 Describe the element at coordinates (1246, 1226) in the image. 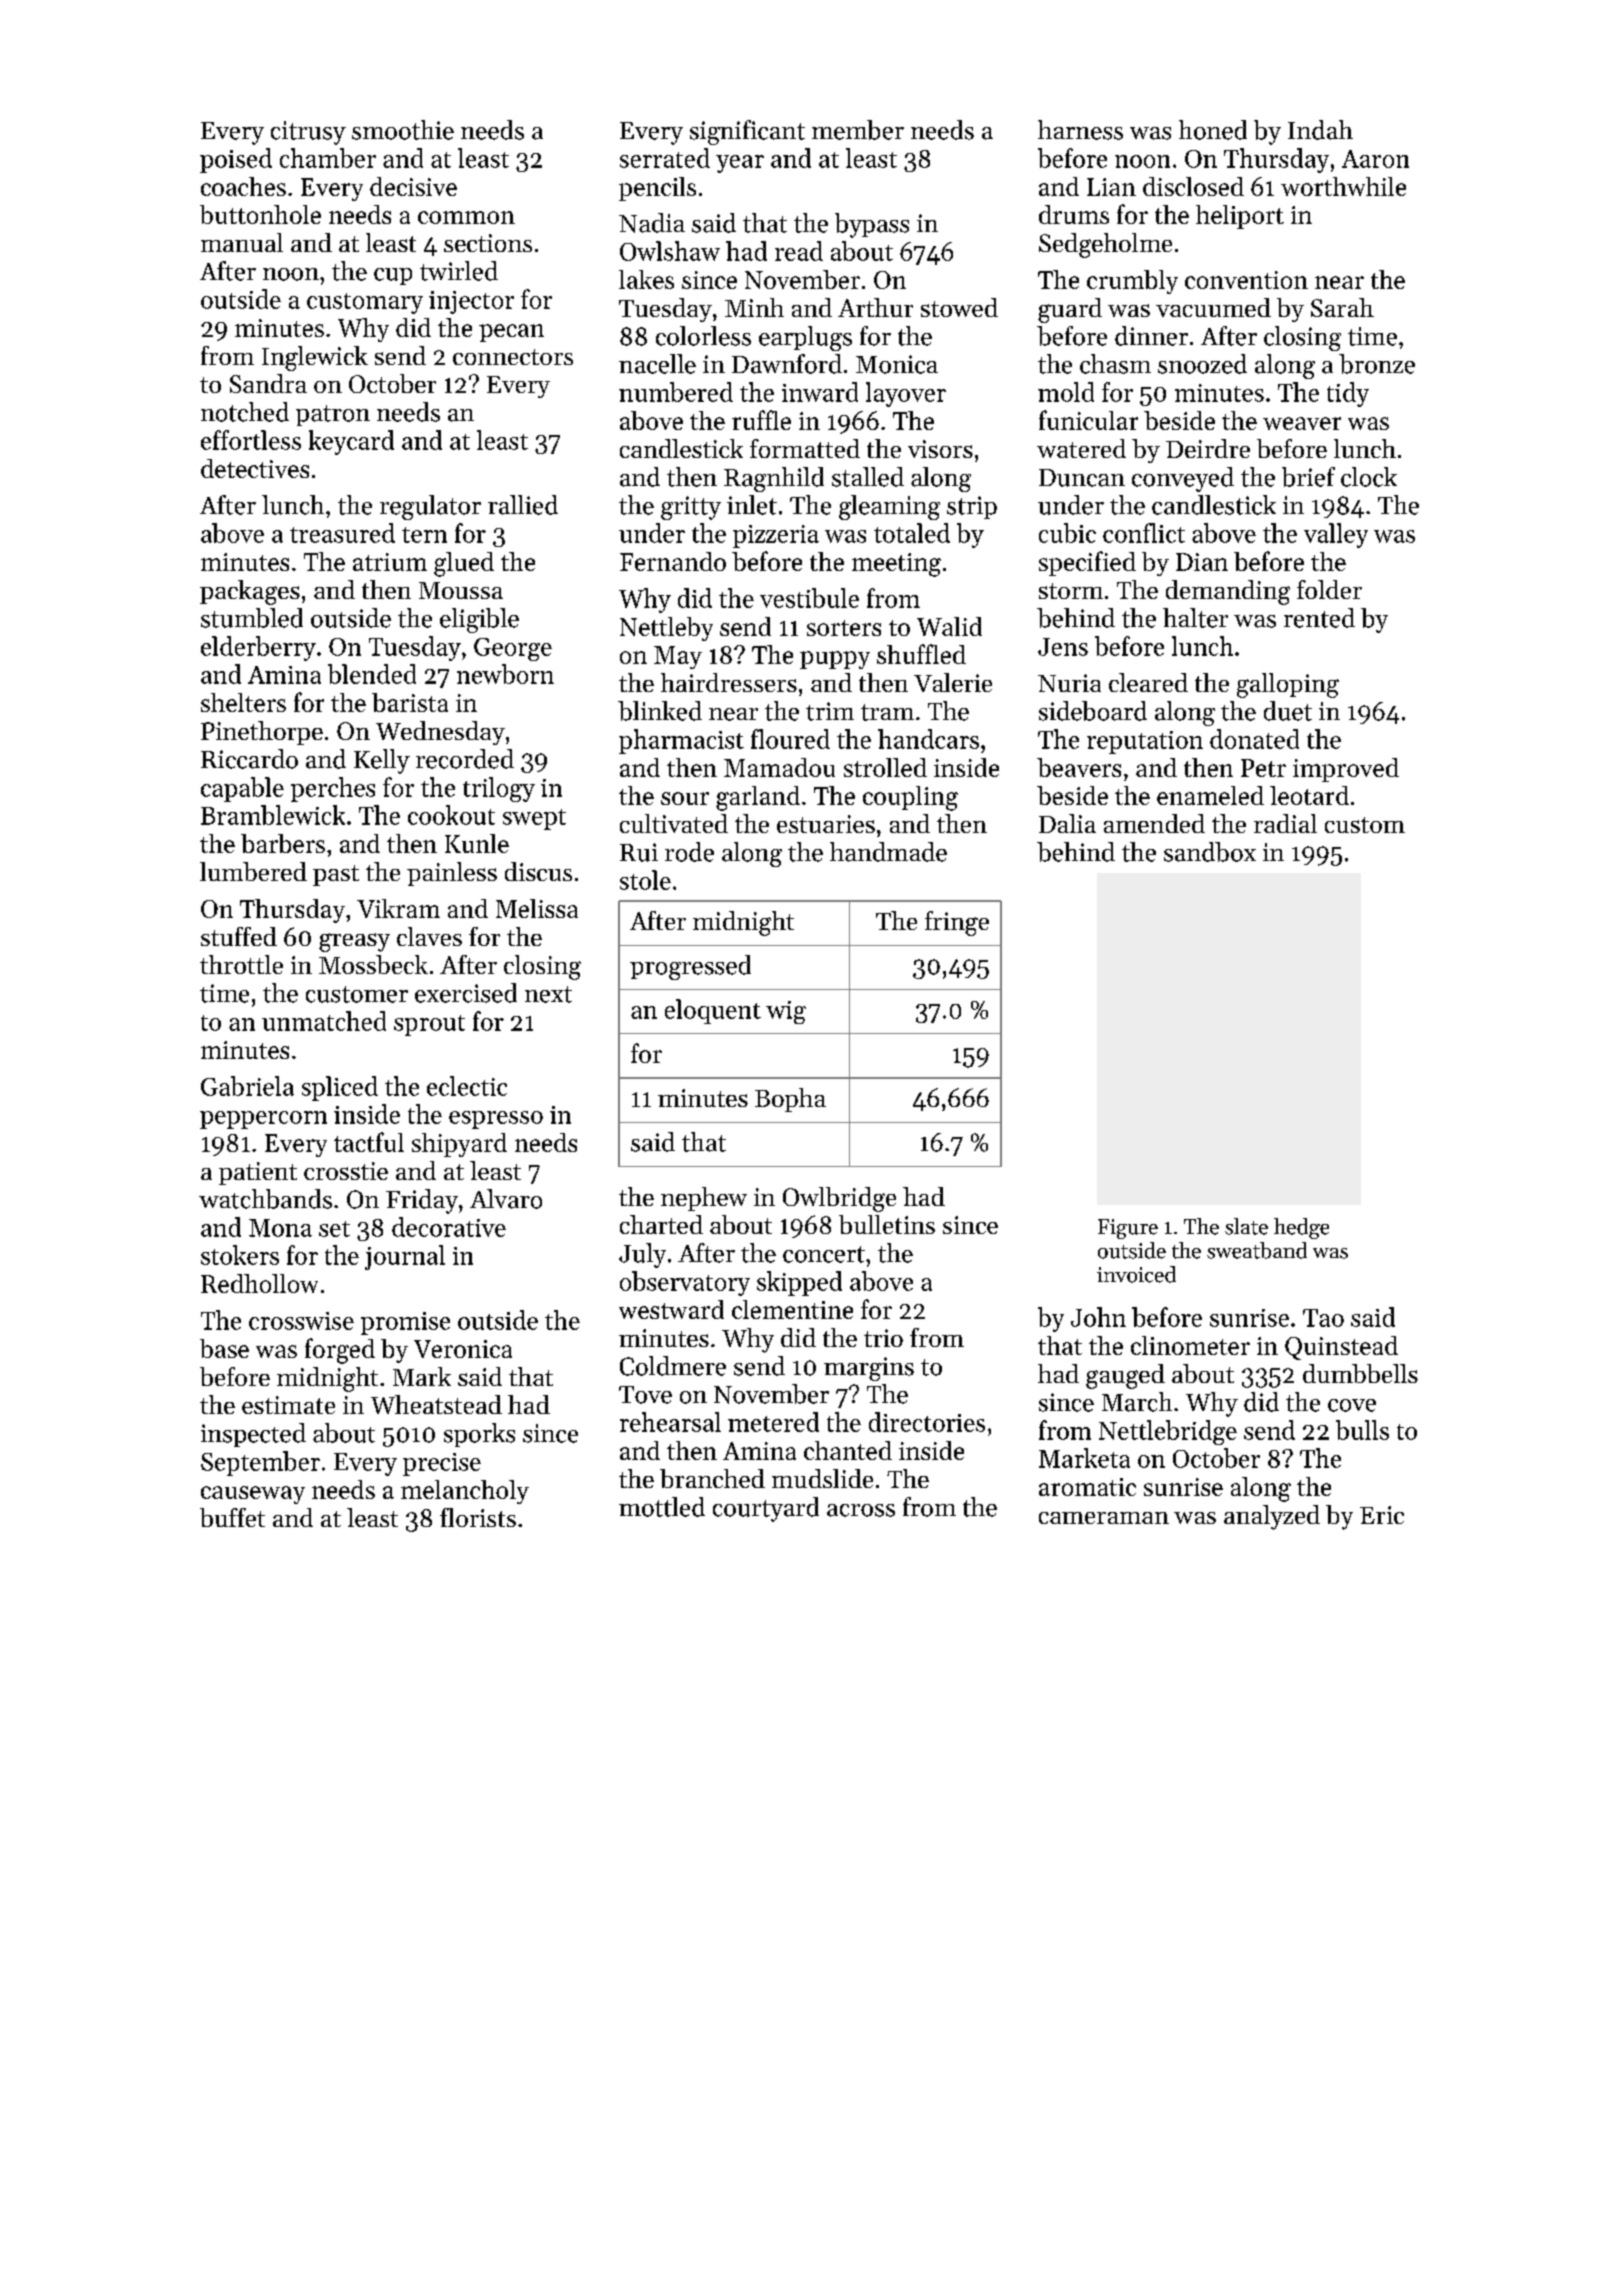

I see `slate` at that location.
